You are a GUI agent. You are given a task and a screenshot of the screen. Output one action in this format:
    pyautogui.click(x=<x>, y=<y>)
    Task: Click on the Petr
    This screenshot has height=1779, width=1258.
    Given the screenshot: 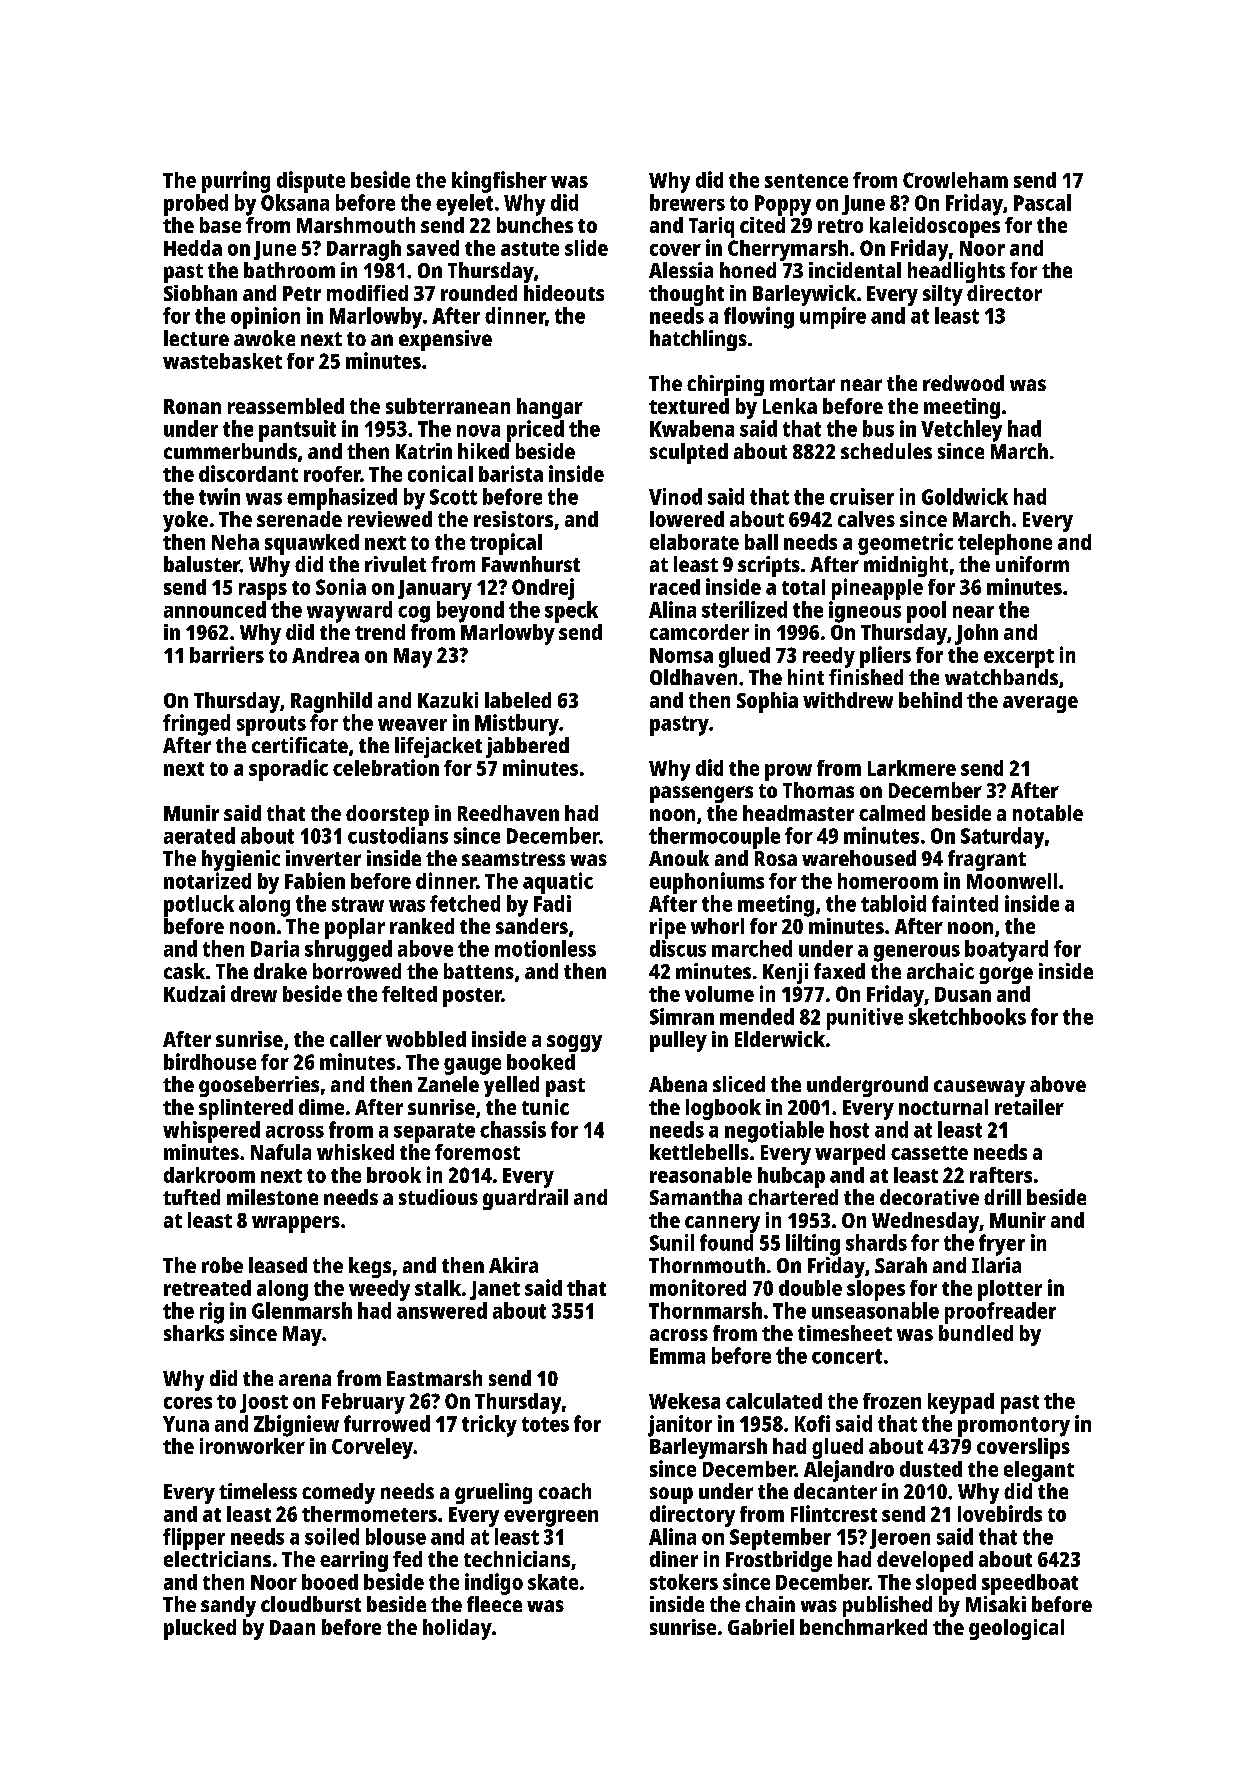 What is the action you would take?
    pyautogui.click(x=302, y=293)
